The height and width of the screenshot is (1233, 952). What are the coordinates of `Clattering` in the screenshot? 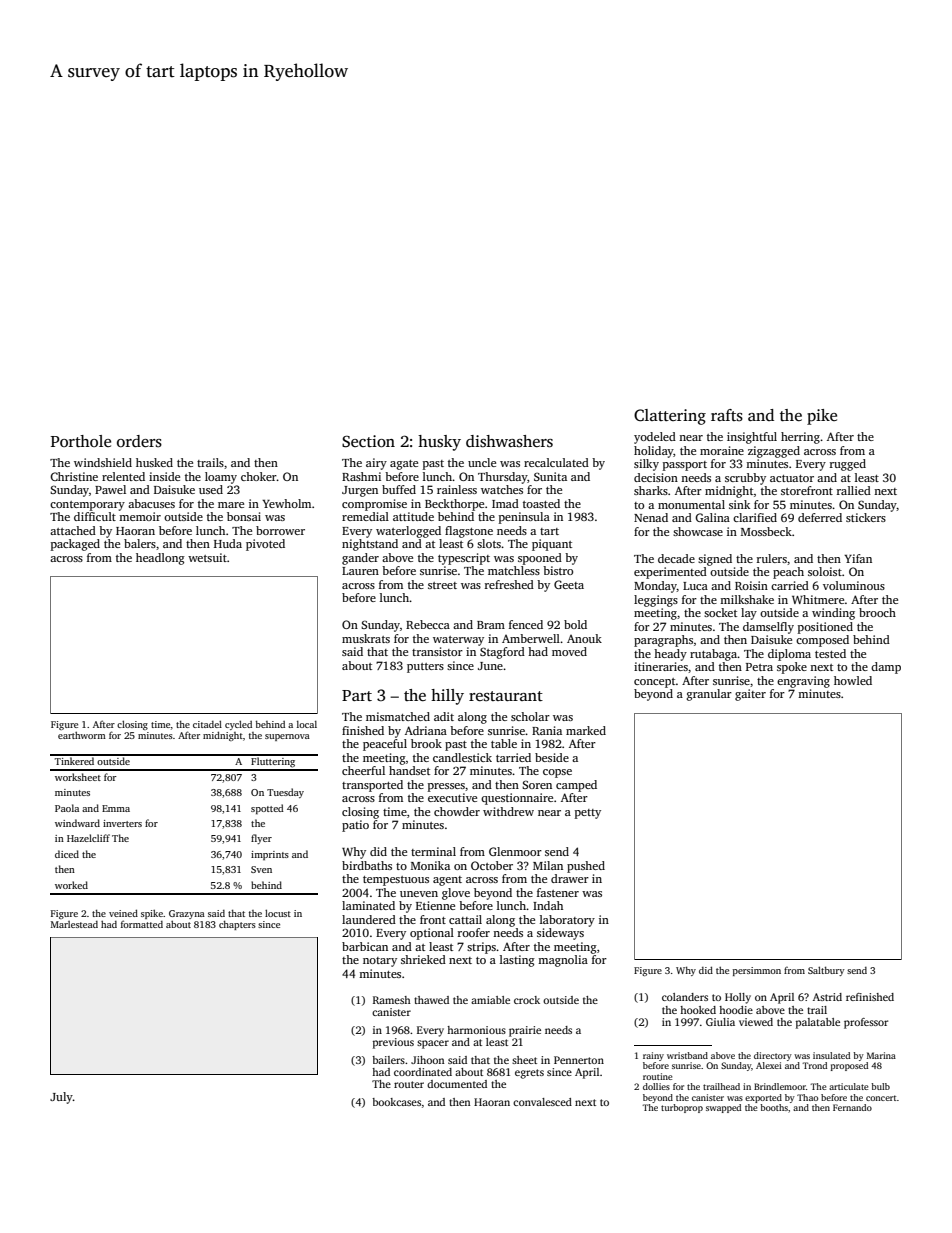 It's located at (670, 417).
